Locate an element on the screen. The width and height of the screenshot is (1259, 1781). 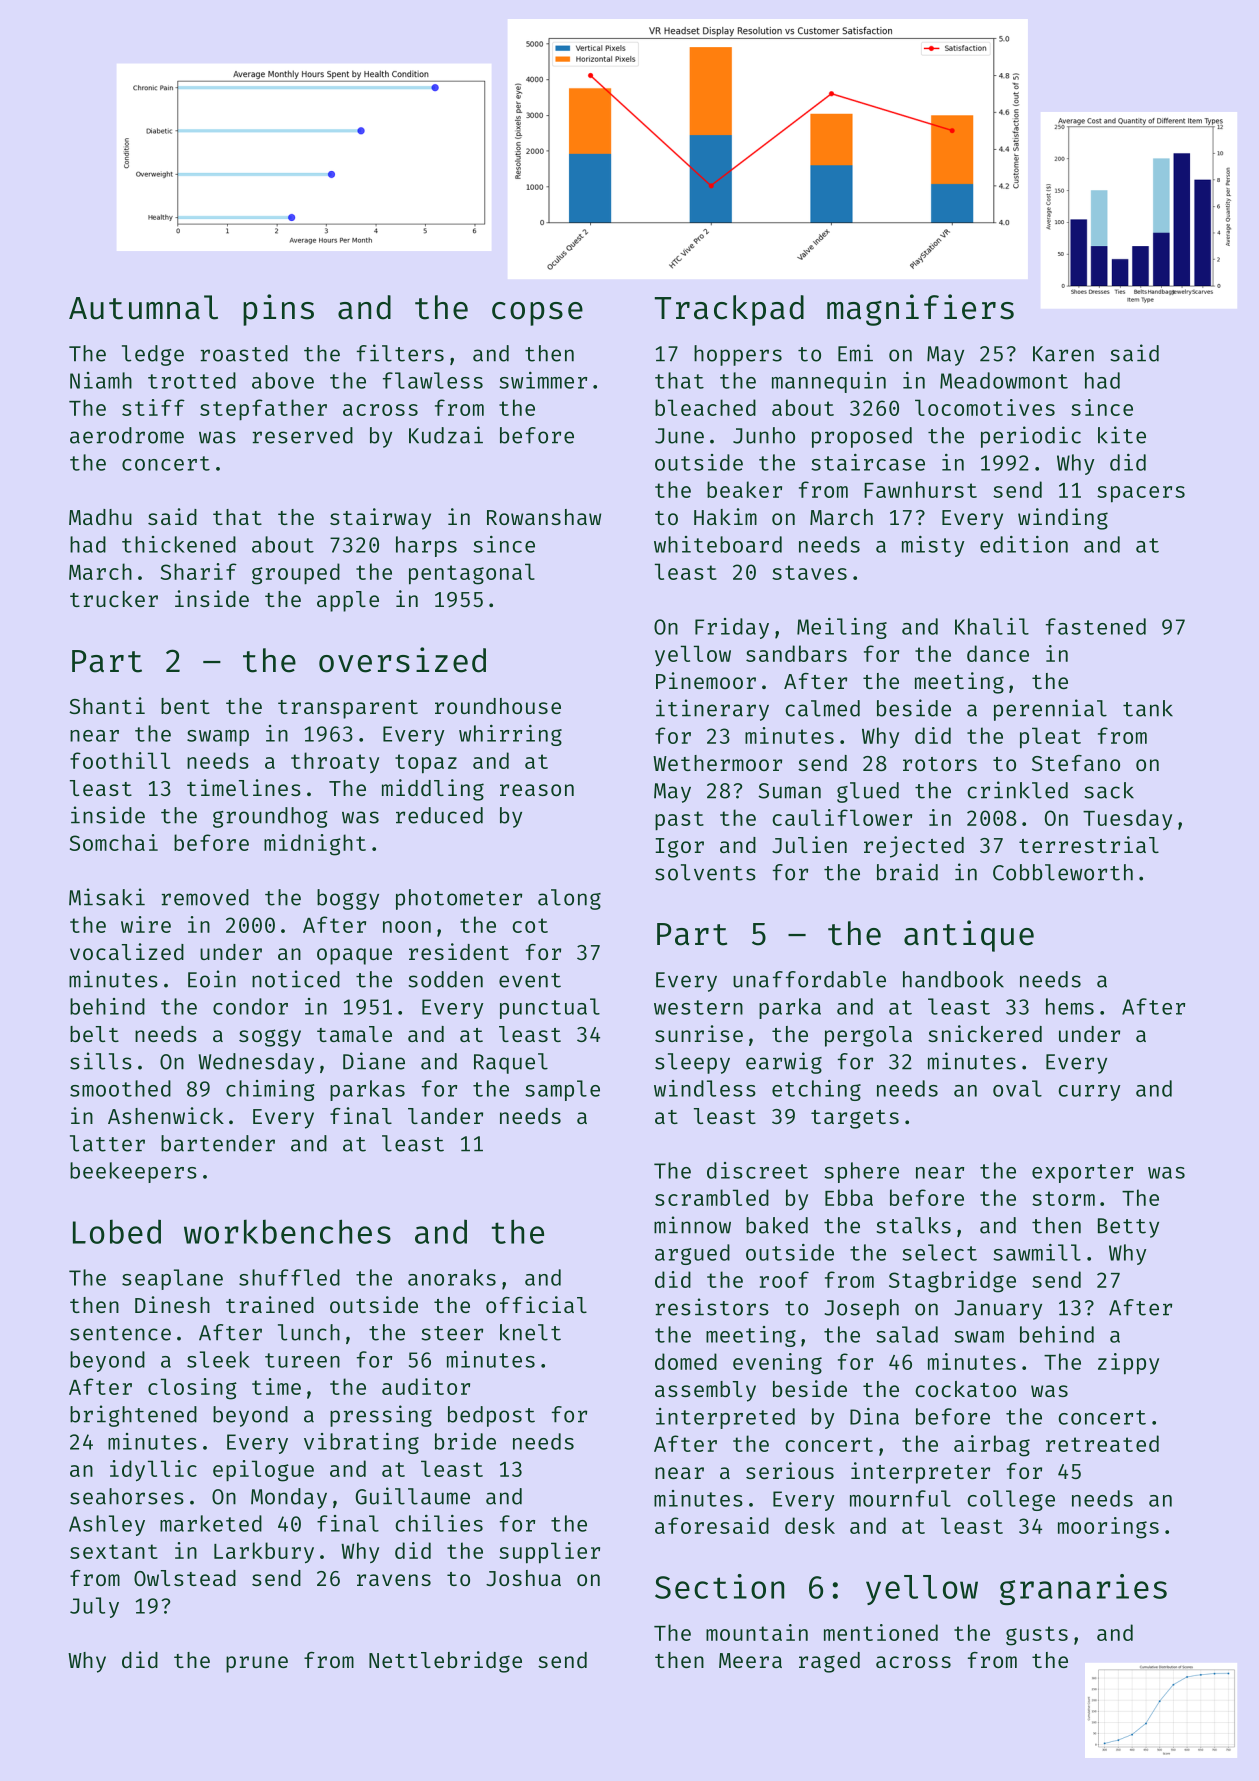
removed is located at coordinates (205, 897).
